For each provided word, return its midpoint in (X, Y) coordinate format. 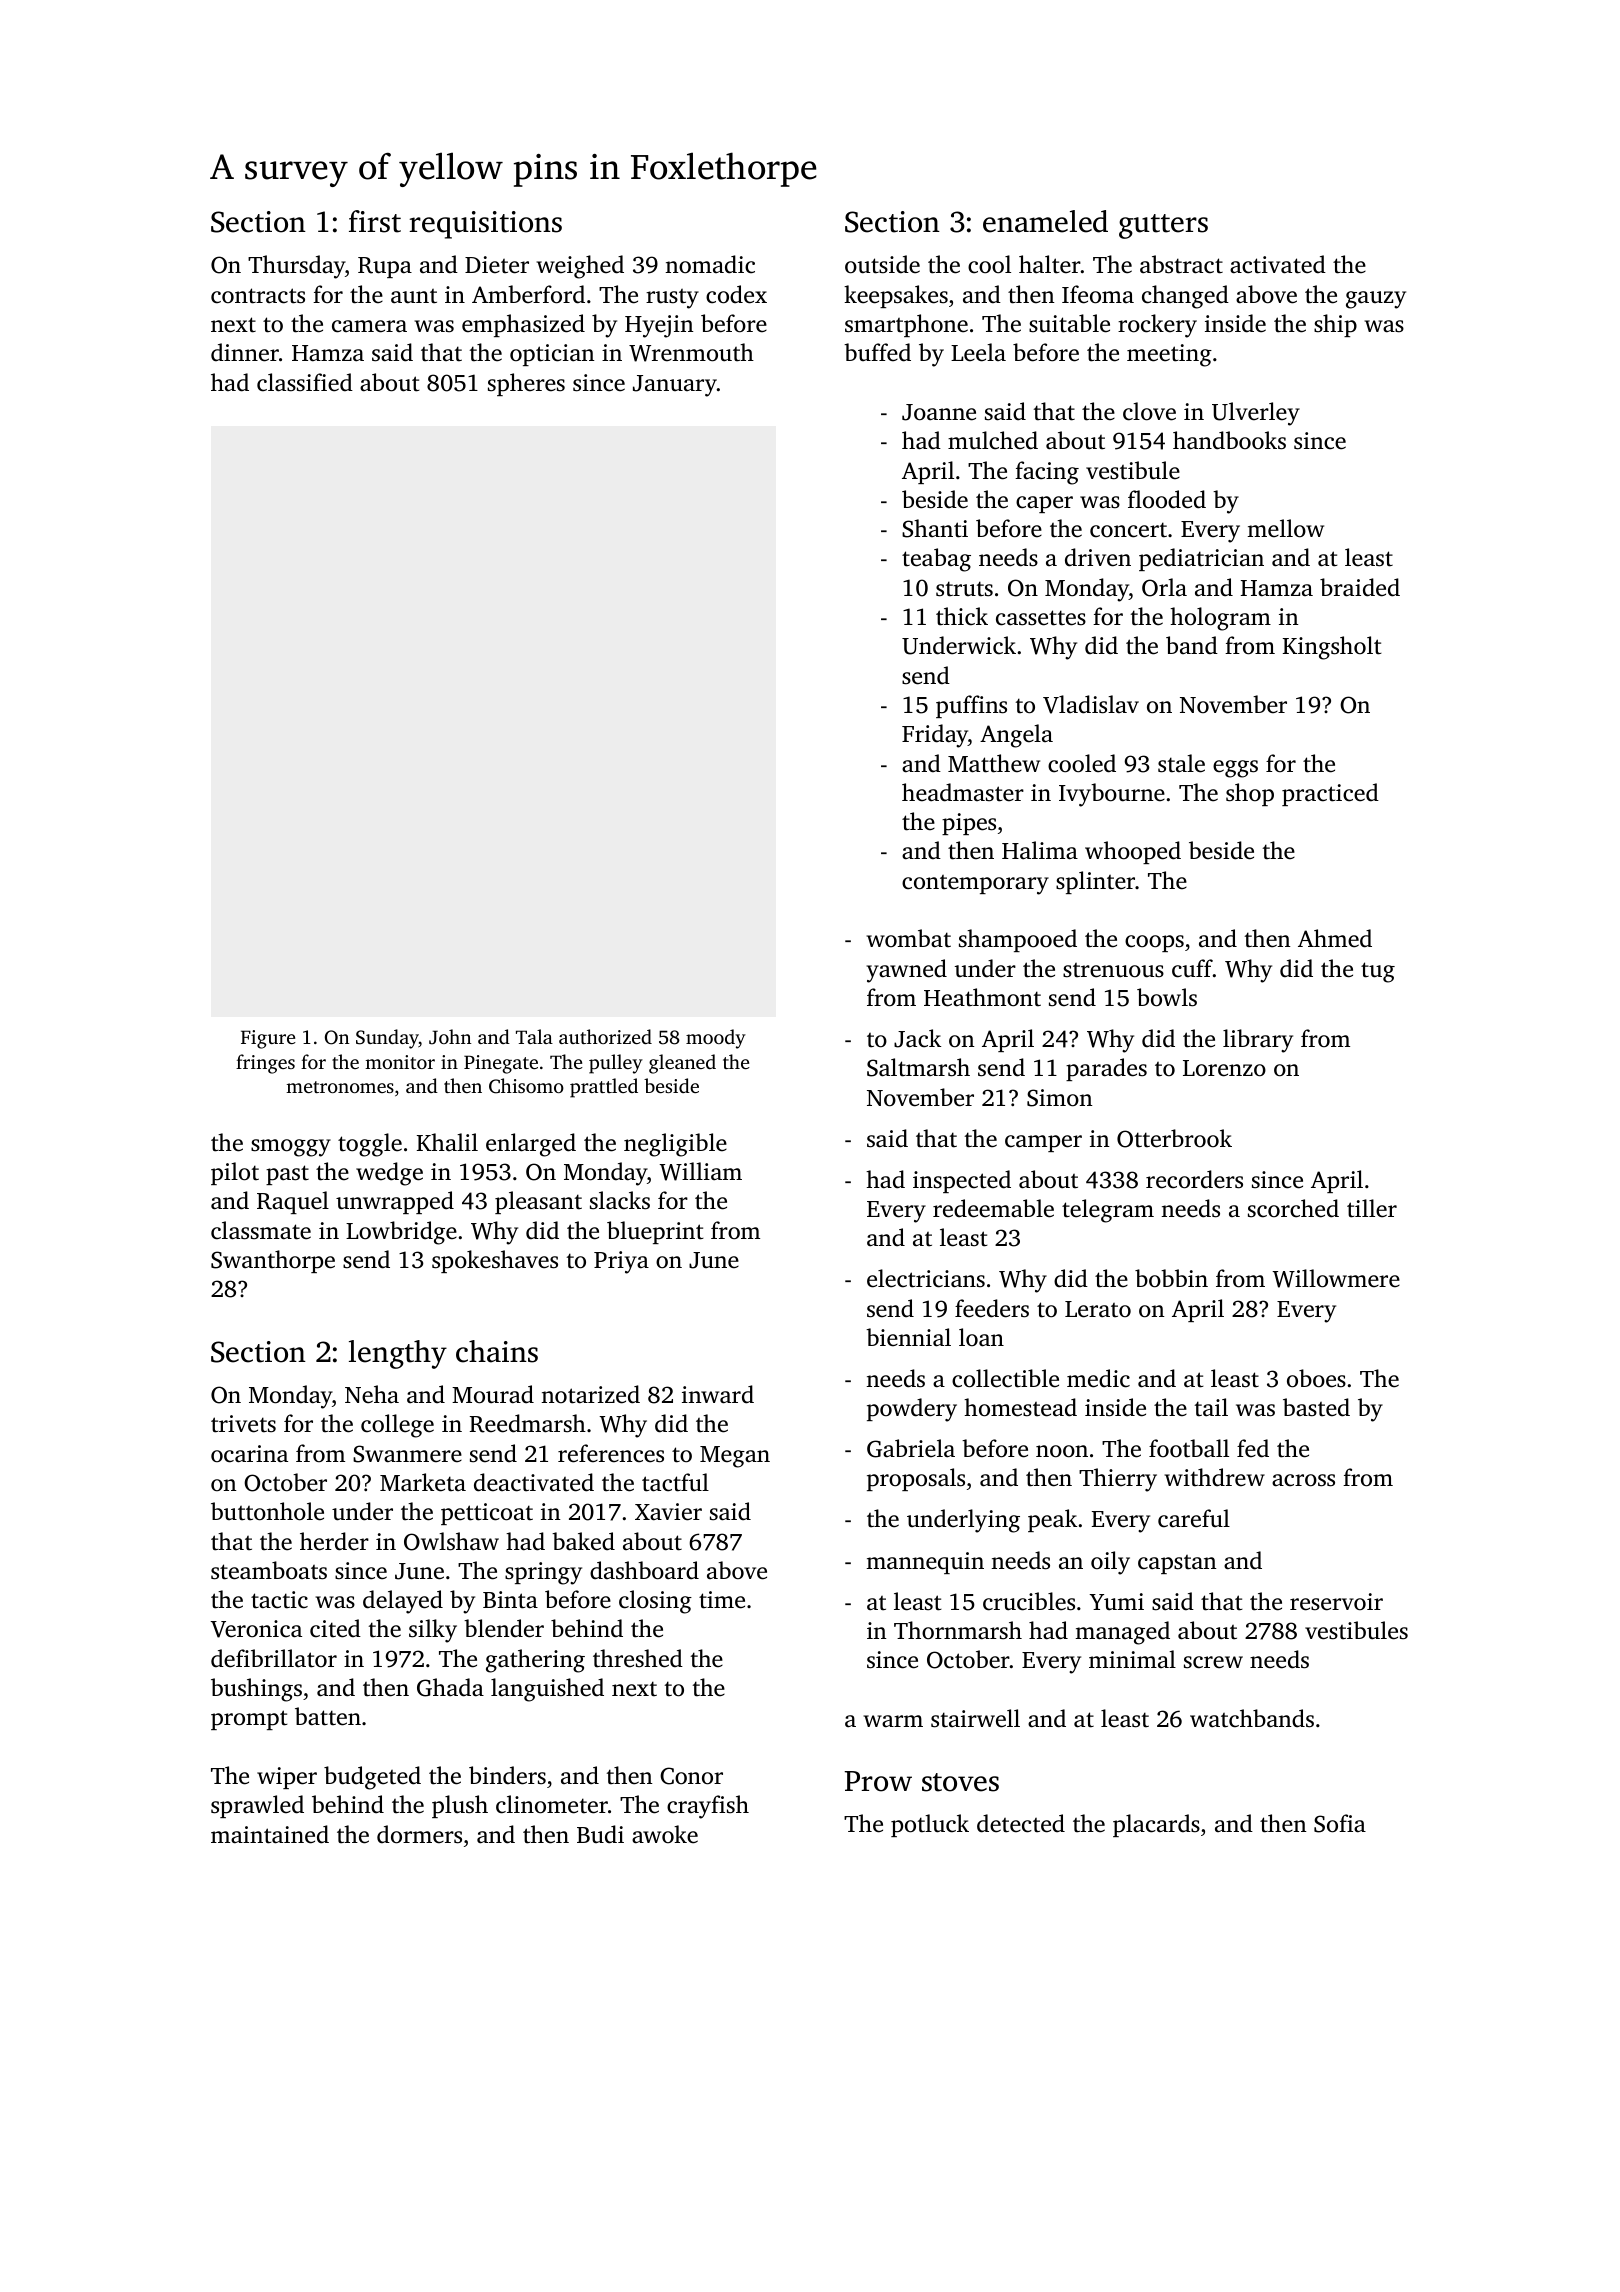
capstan (1177, 1564)
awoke (665, 1834)
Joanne (939, 412)
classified (305, 382)
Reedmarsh (528, 1423)
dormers (419, 1834)
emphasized (523, 325)
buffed (877, 352)
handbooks (1229, 440)
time (722, 1600)
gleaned (682, 1064)
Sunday (387, 1039)
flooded (1167, 499)
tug (1378, 972)
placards (1156, 1825)
